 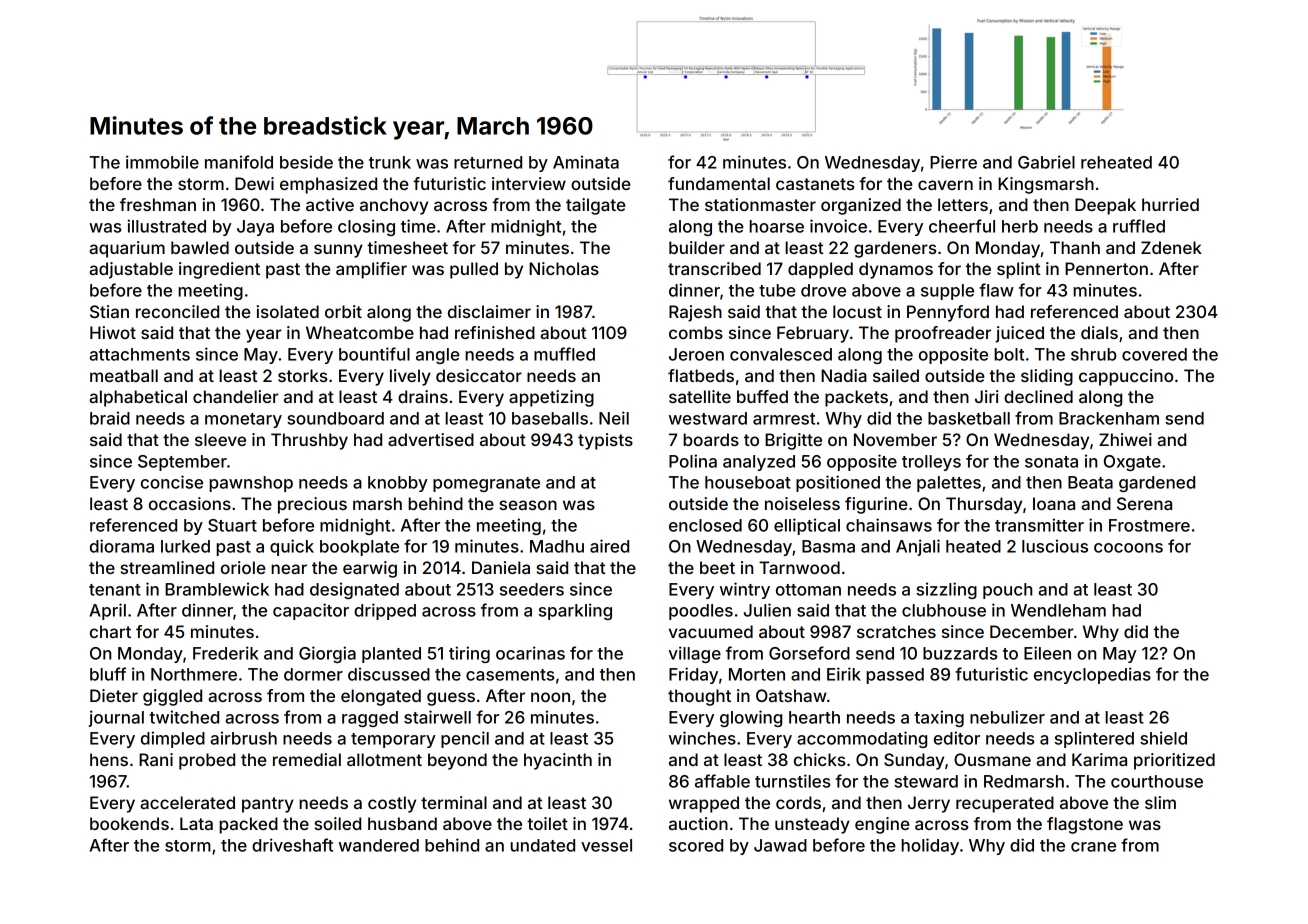 I want to click on hyacinth, so click(x=558, y=761).
